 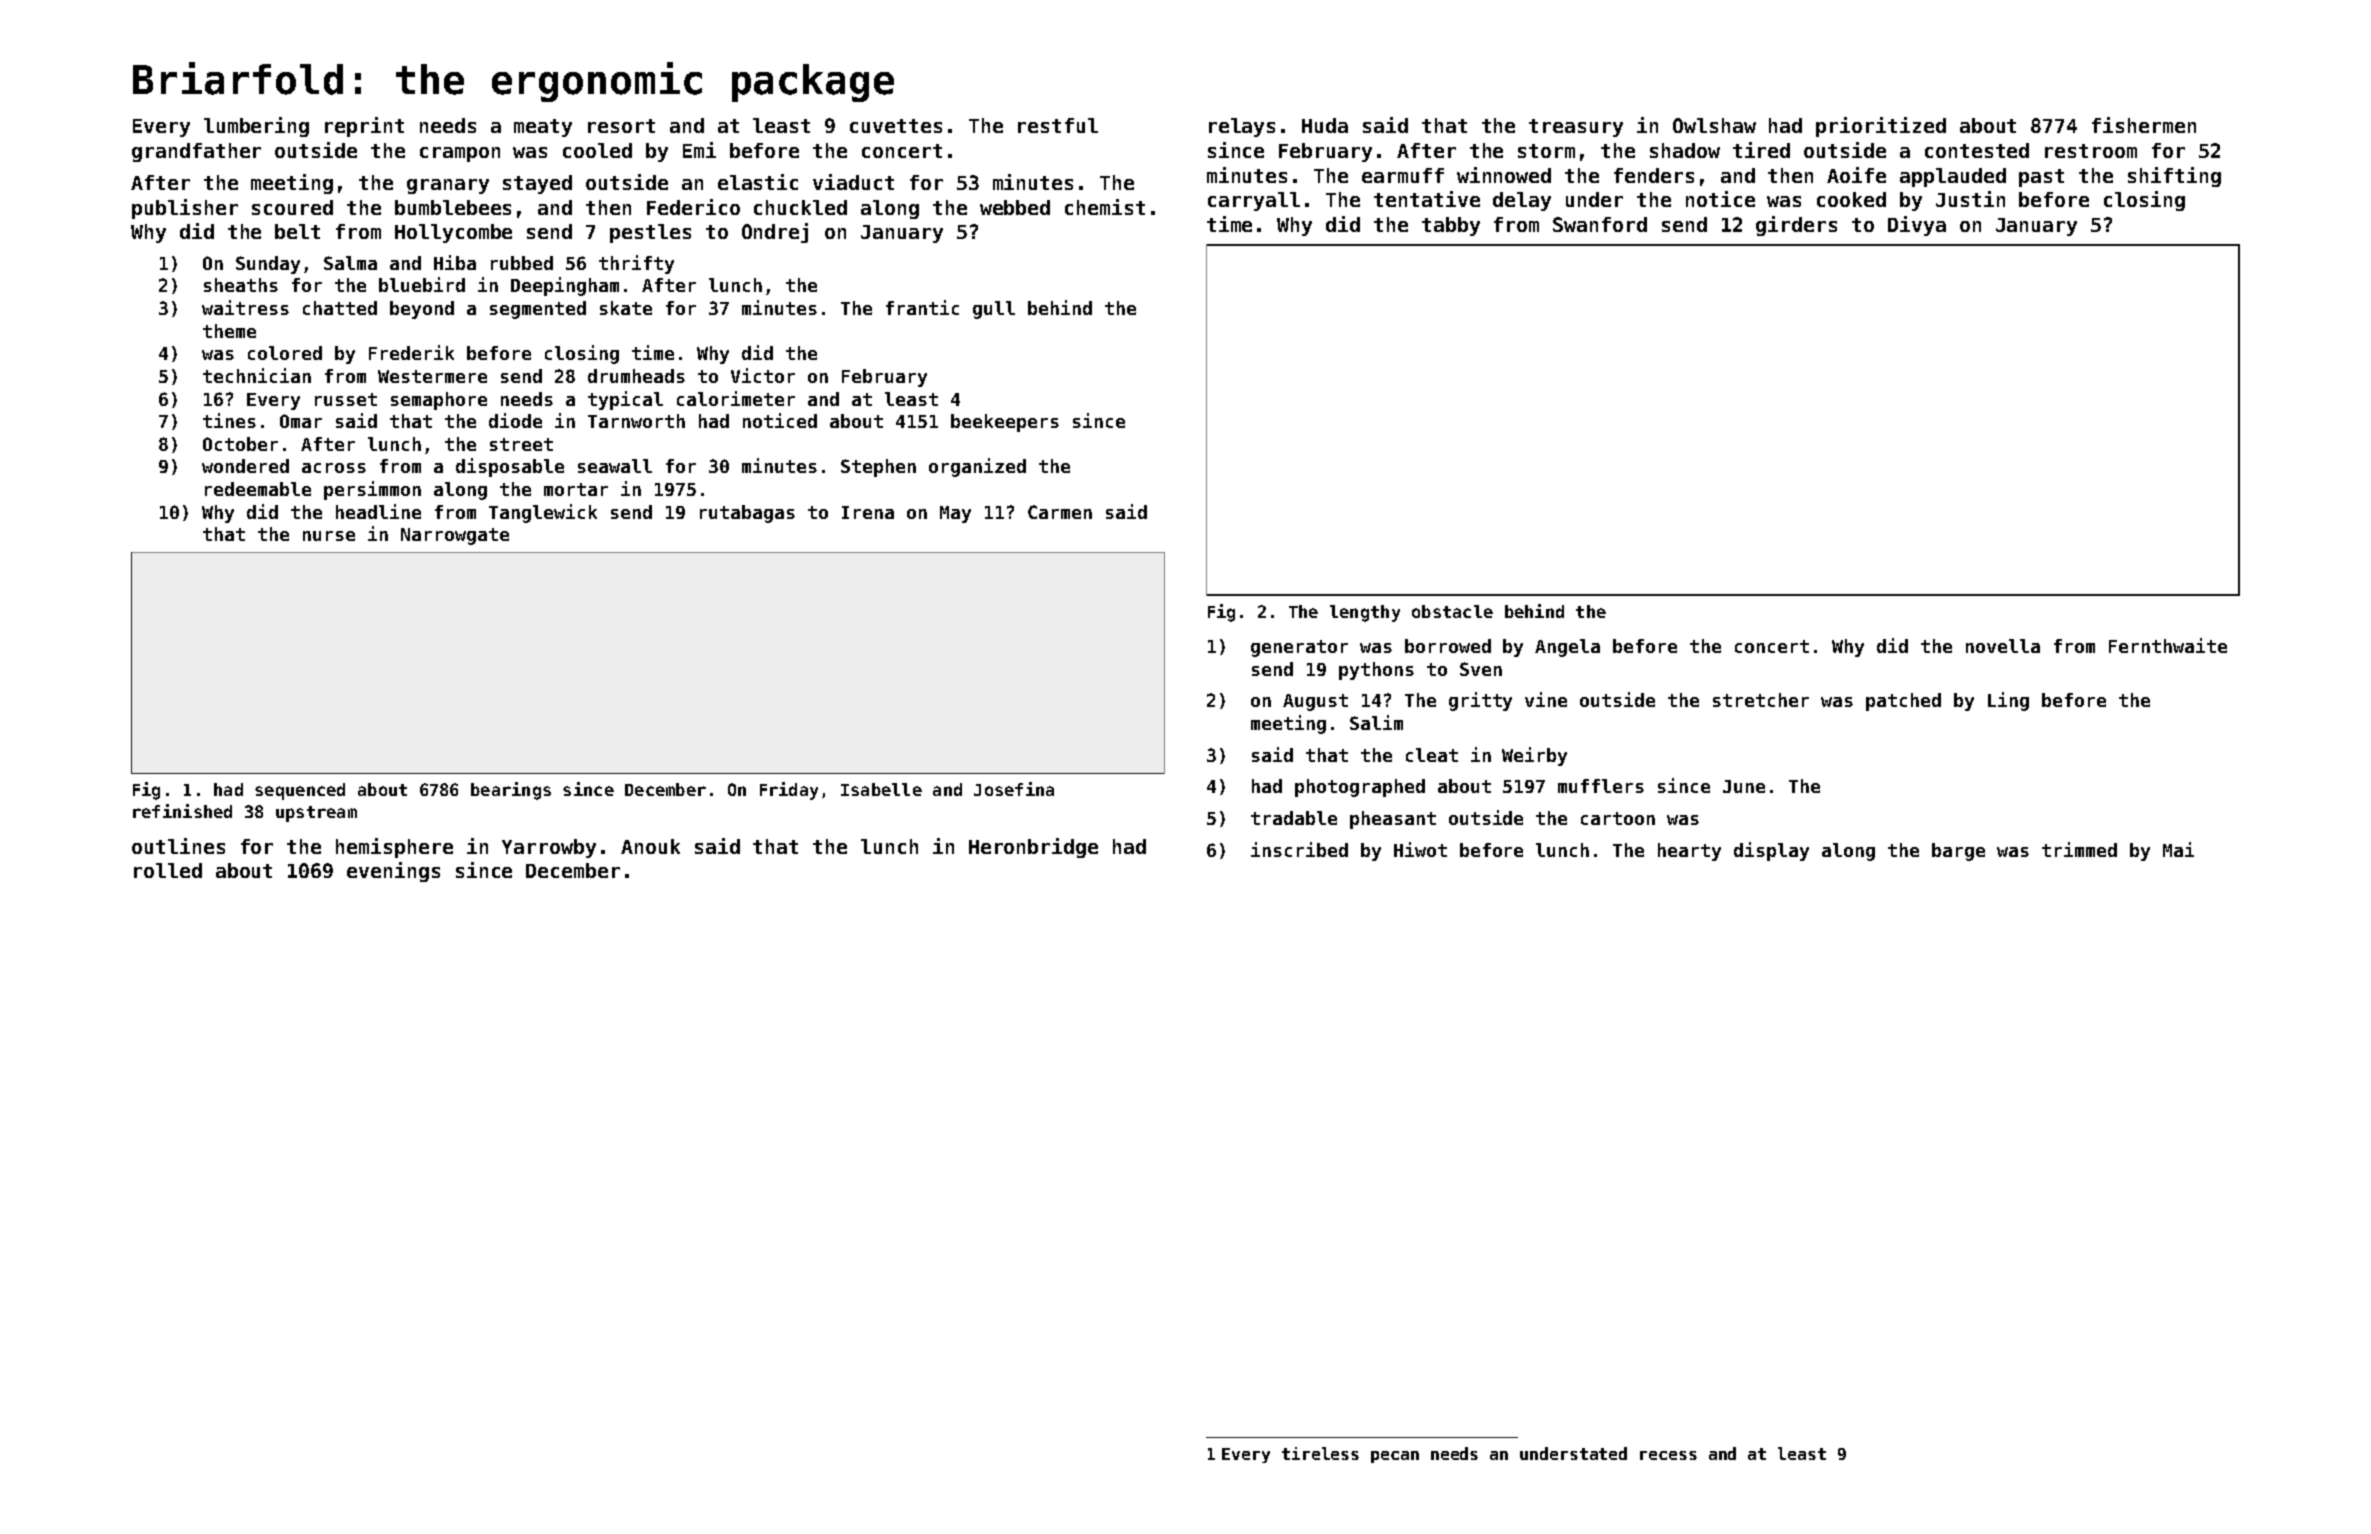 I want to click on generator, so click(x=1299, y=648).
